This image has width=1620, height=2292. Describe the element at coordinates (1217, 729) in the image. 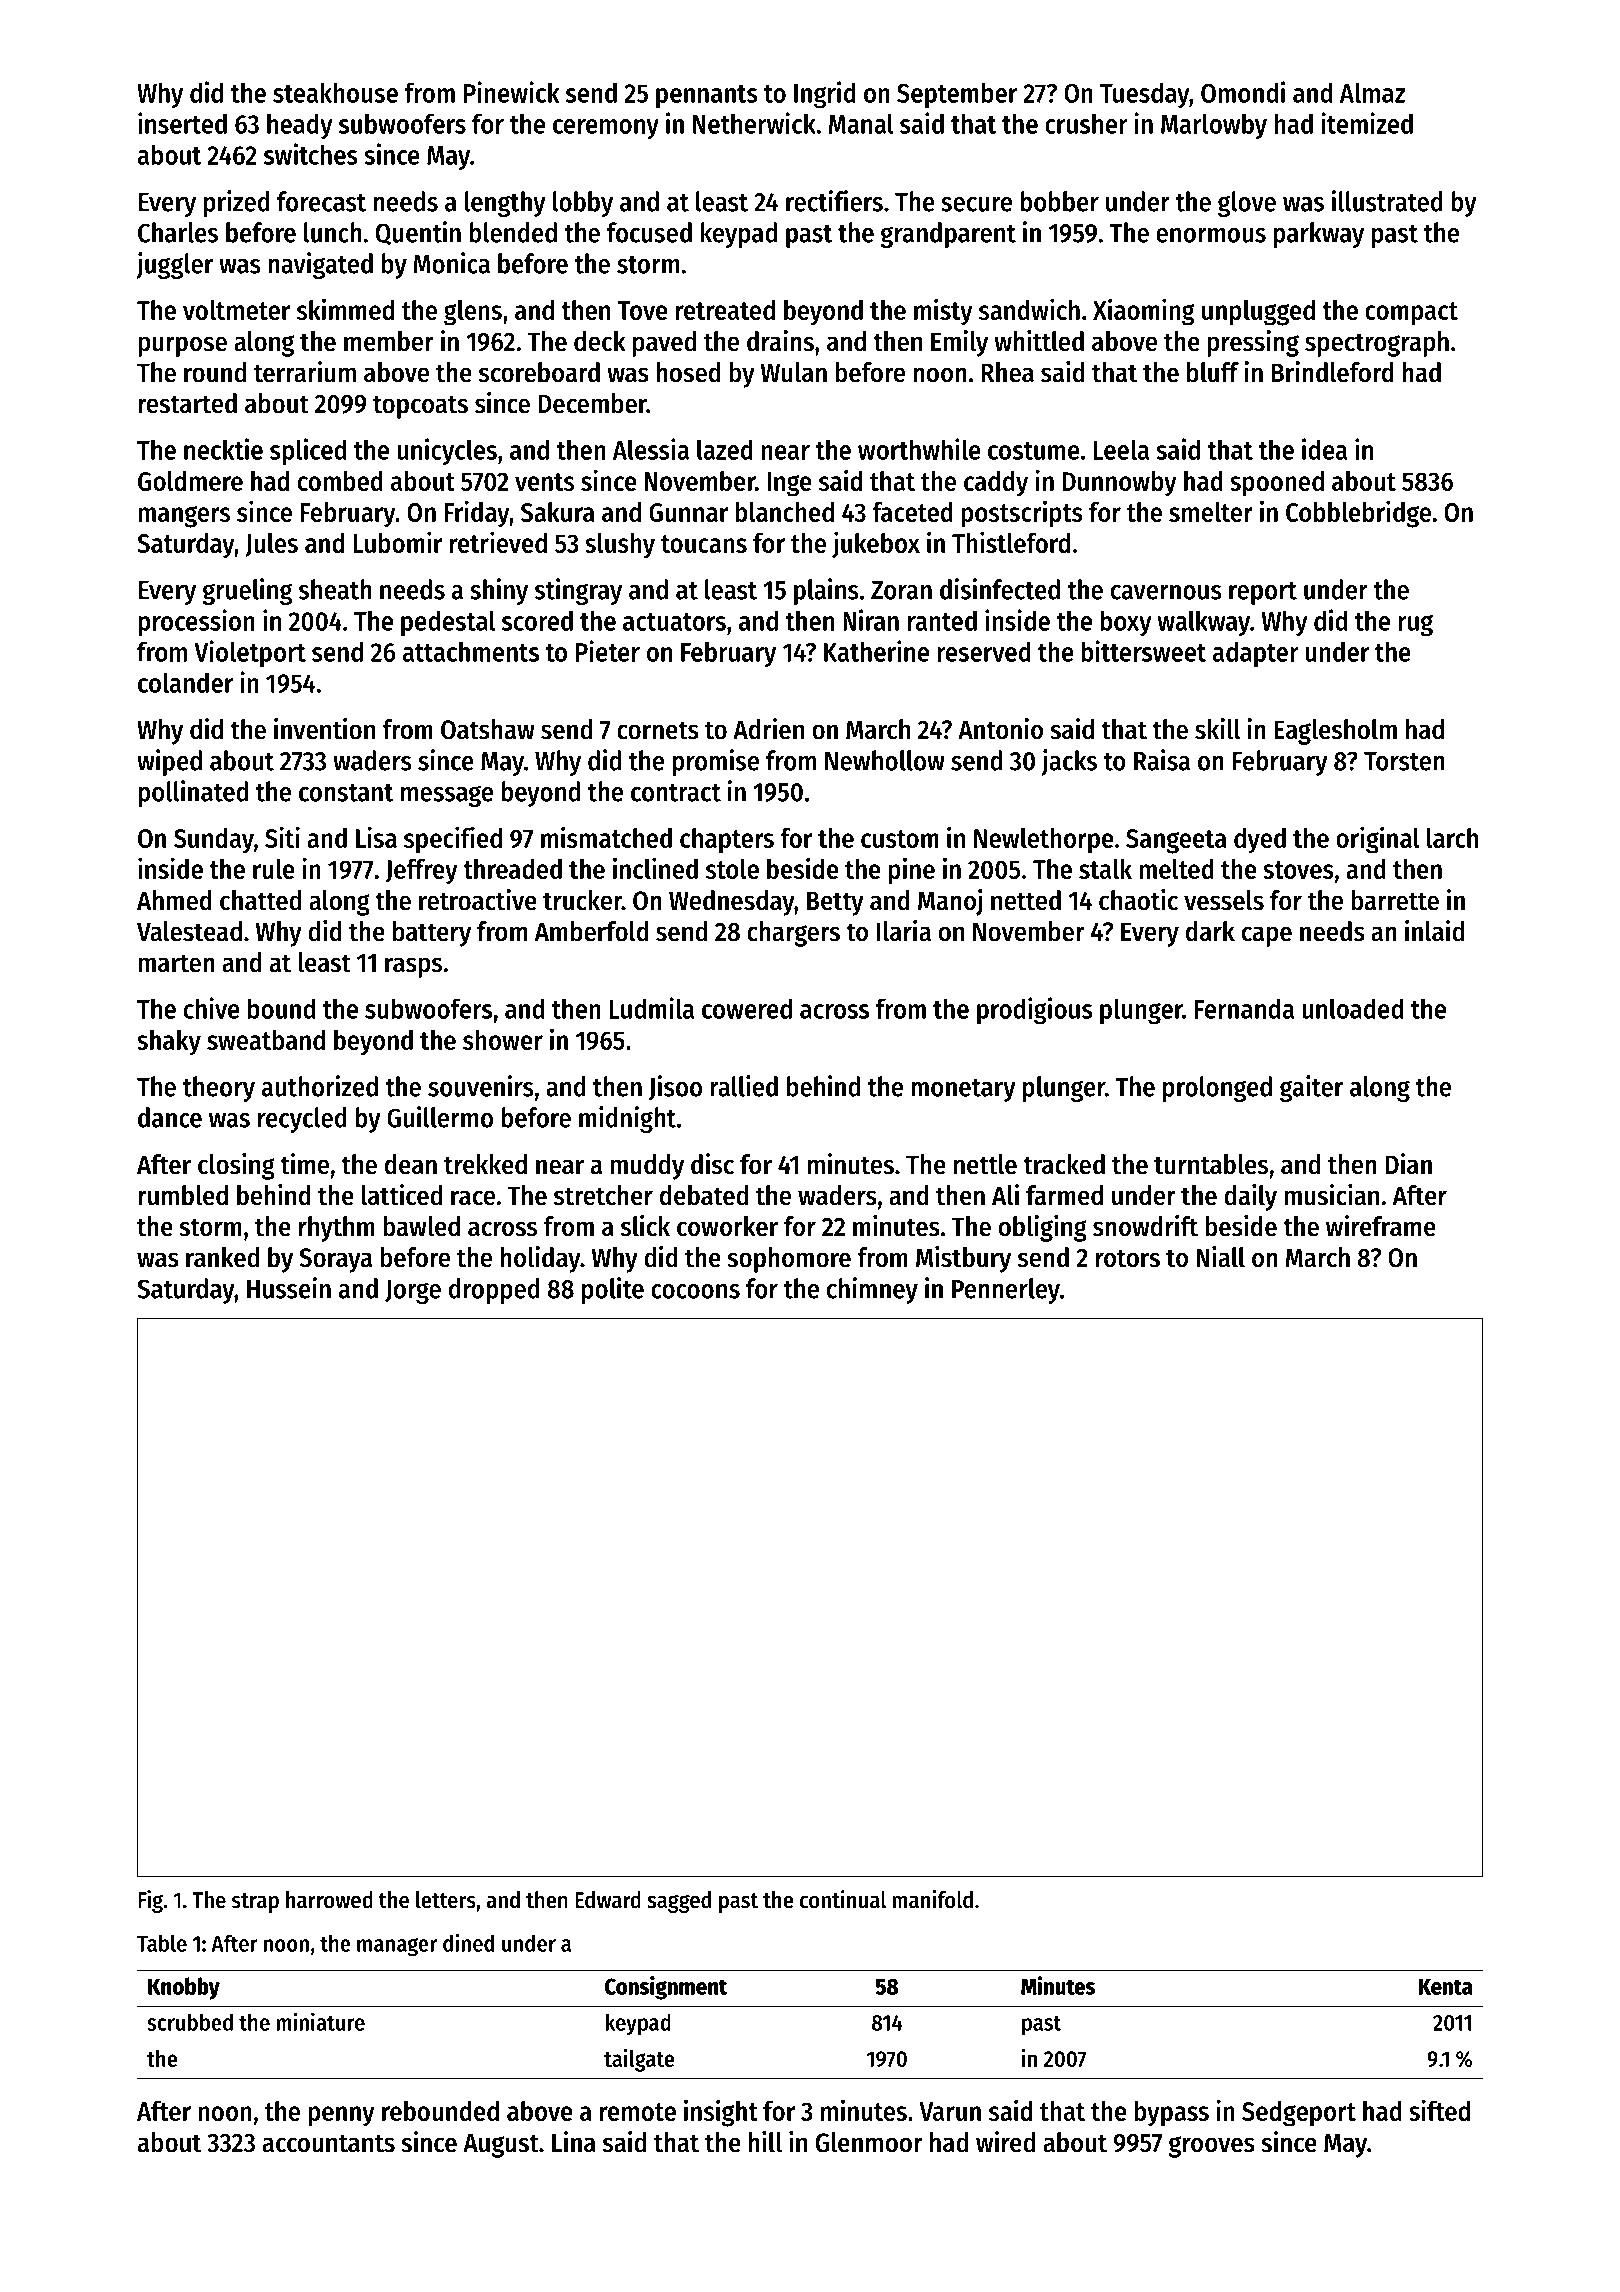

I see `skill` at that location.
